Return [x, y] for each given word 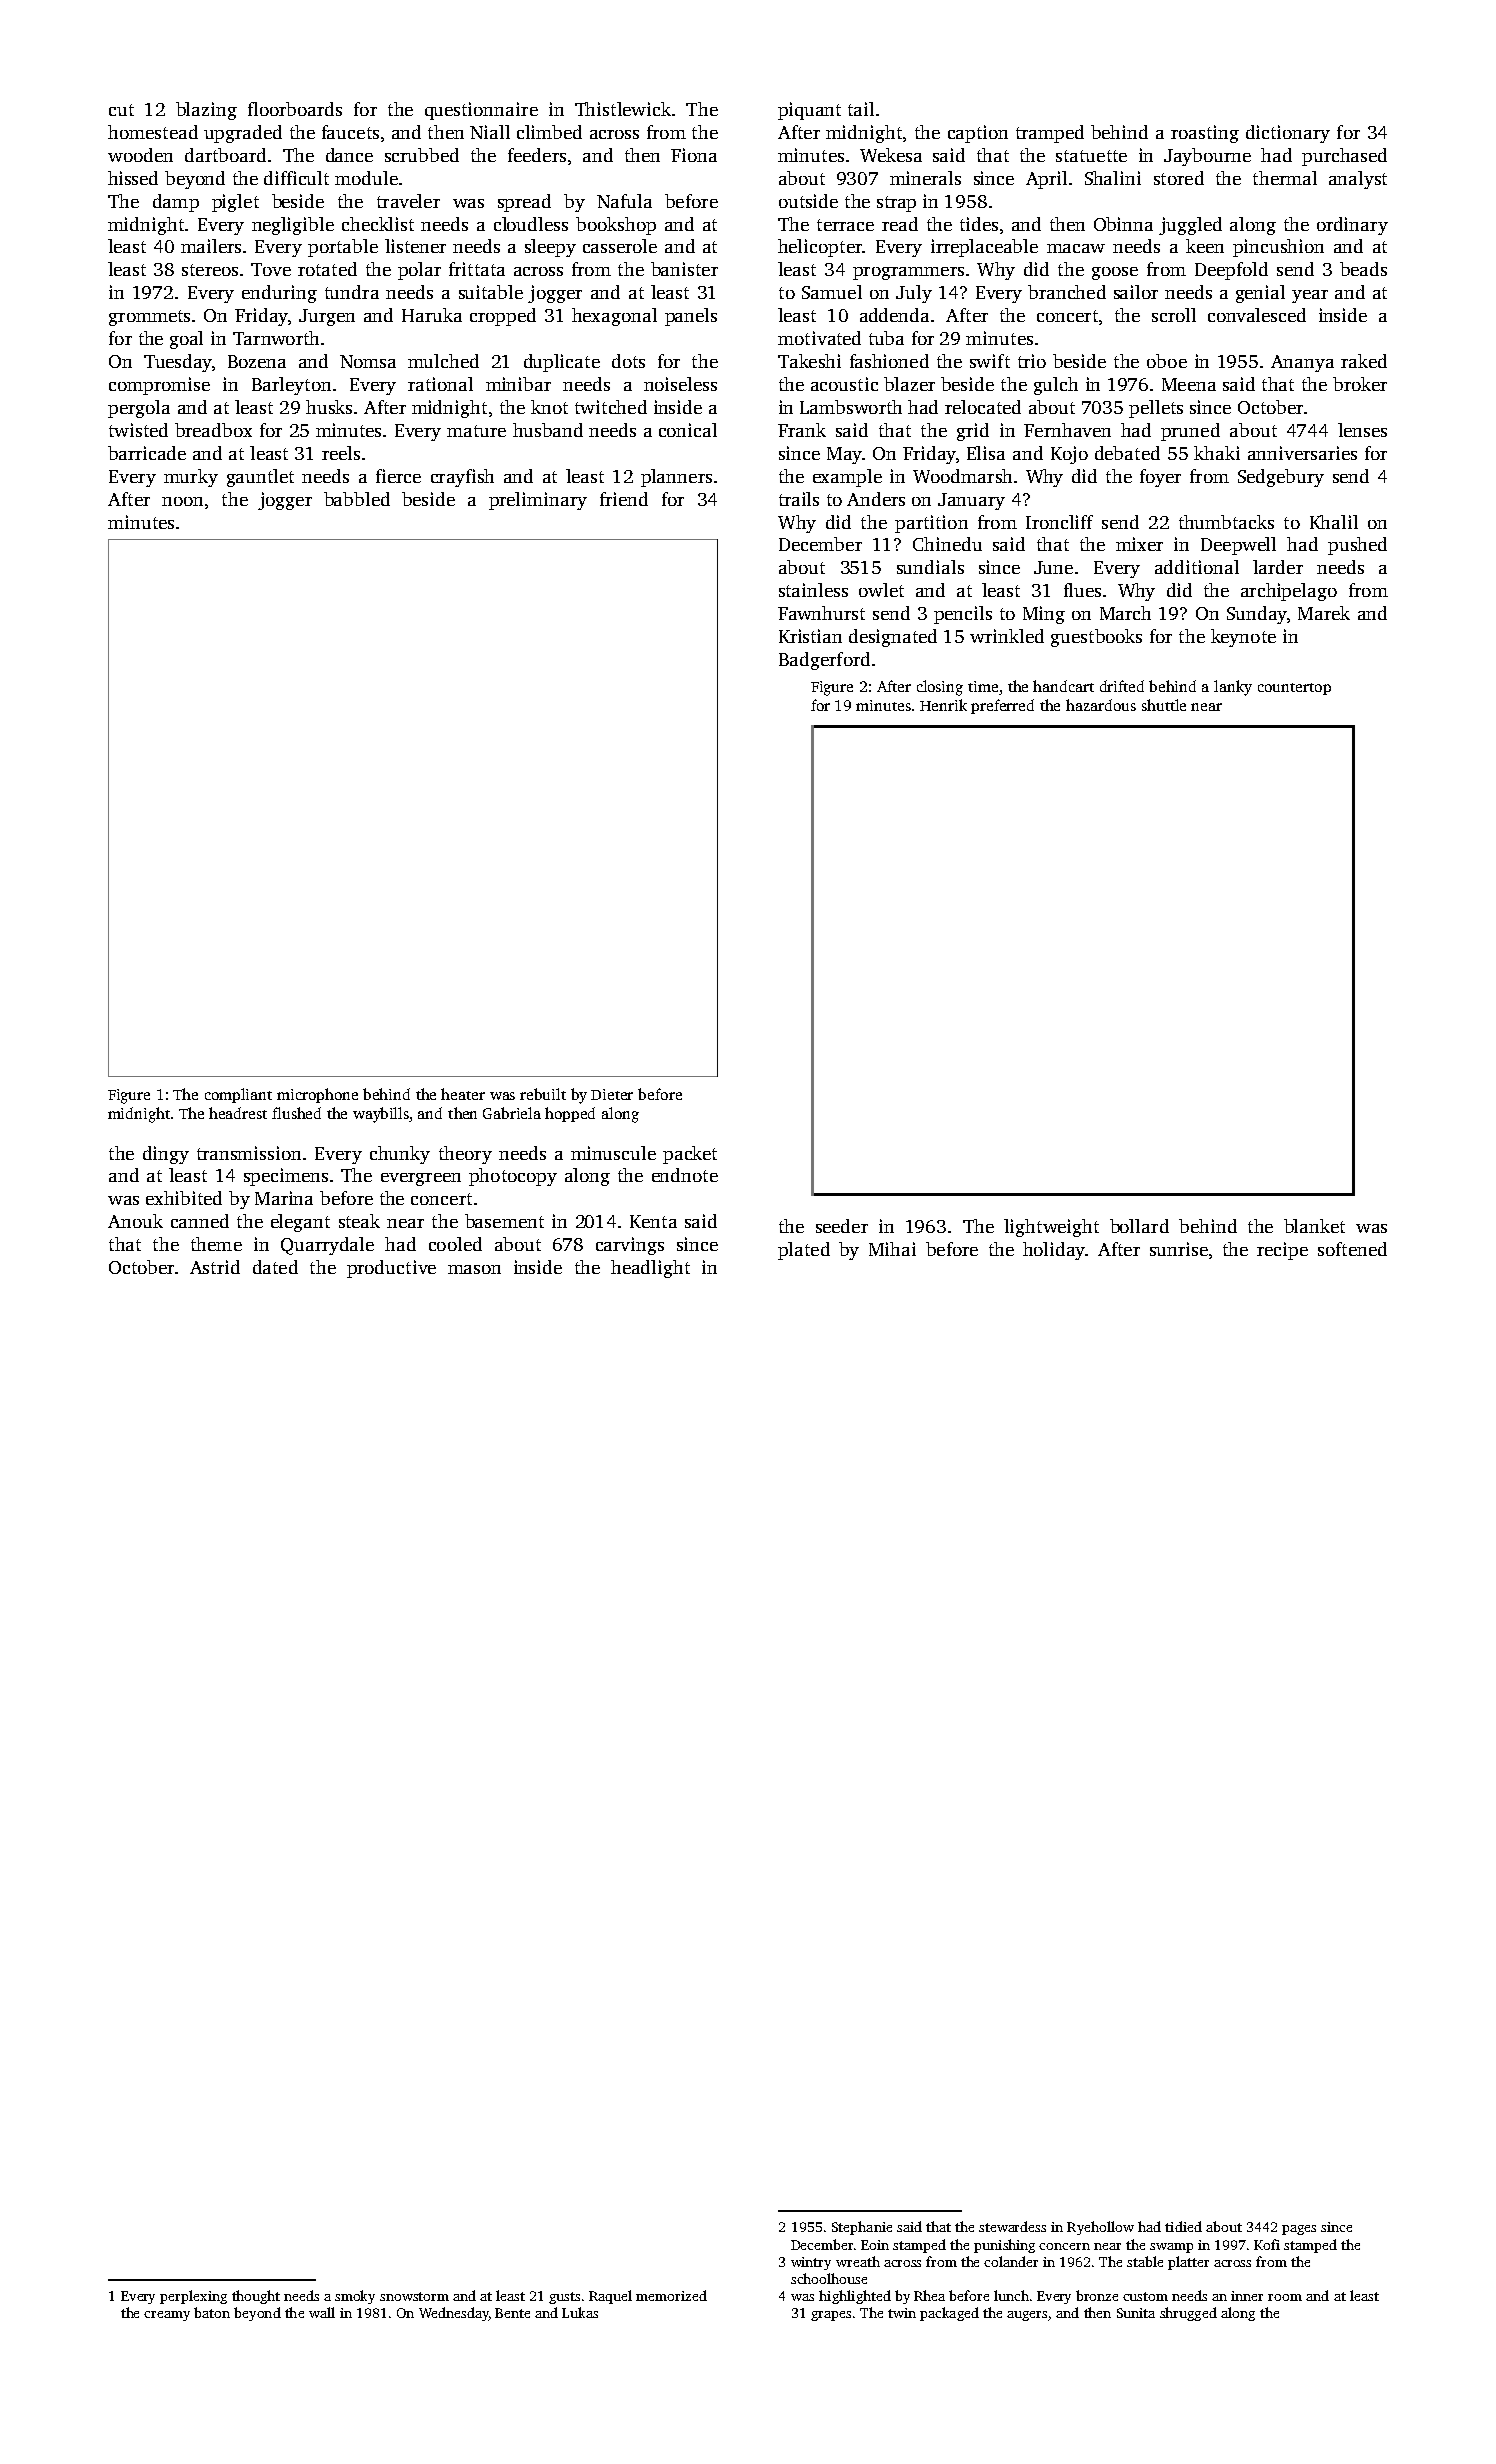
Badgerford [824, 661]
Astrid [215, 1267]
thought [256, 2297]
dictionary [1288, 134]
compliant [238, 1095]
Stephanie [862, 2228]
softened [1352, 1249]
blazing [206, 111]
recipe [1282, 1251]
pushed [1357, 546]
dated [275, 1267]
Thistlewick [623, 109]
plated [804, 1251]
